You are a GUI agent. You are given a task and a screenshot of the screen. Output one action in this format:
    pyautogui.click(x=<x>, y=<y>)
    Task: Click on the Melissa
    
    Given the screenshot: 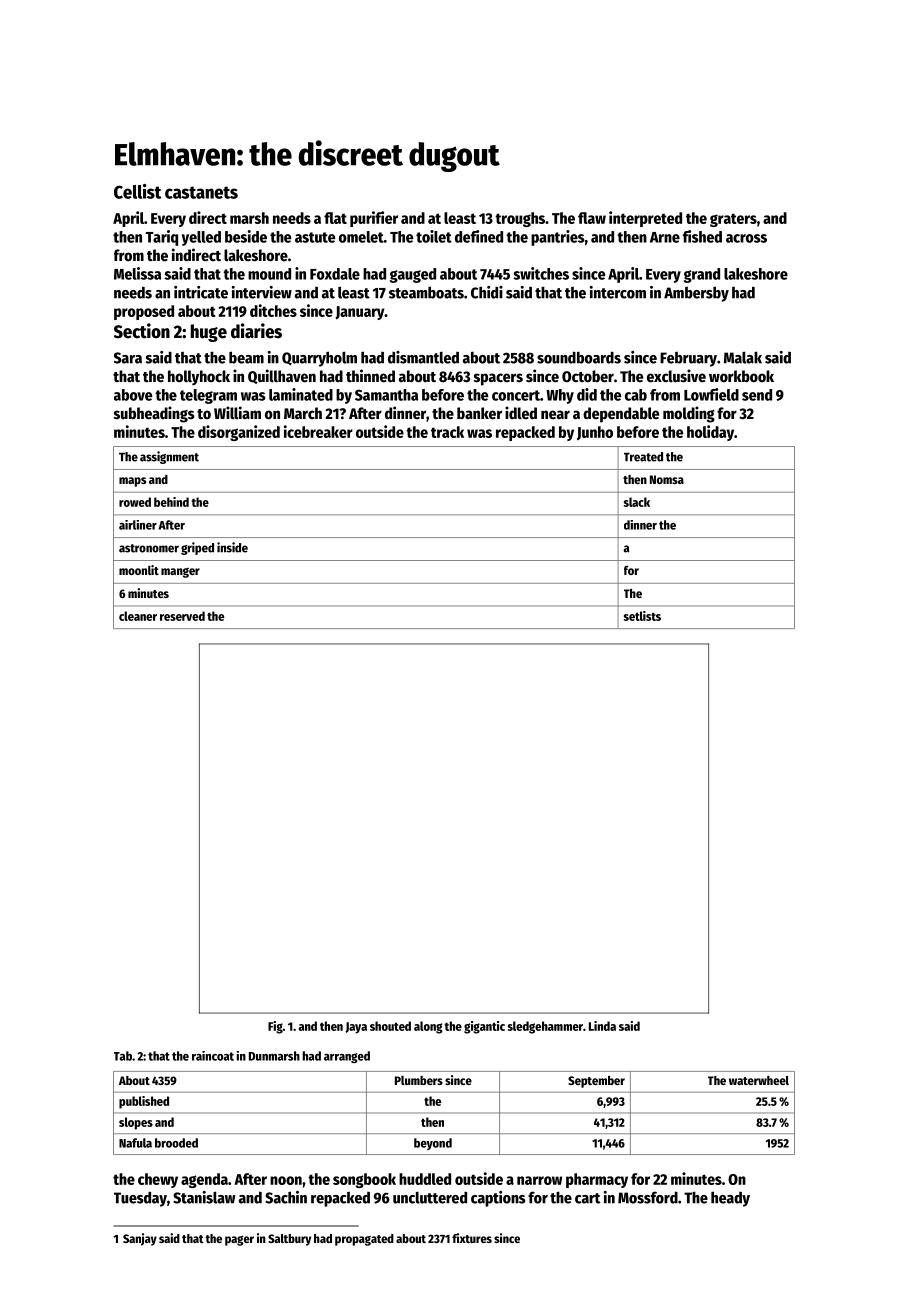 What is the action you would take?
    pyautogui.click(x=137, y=273)
